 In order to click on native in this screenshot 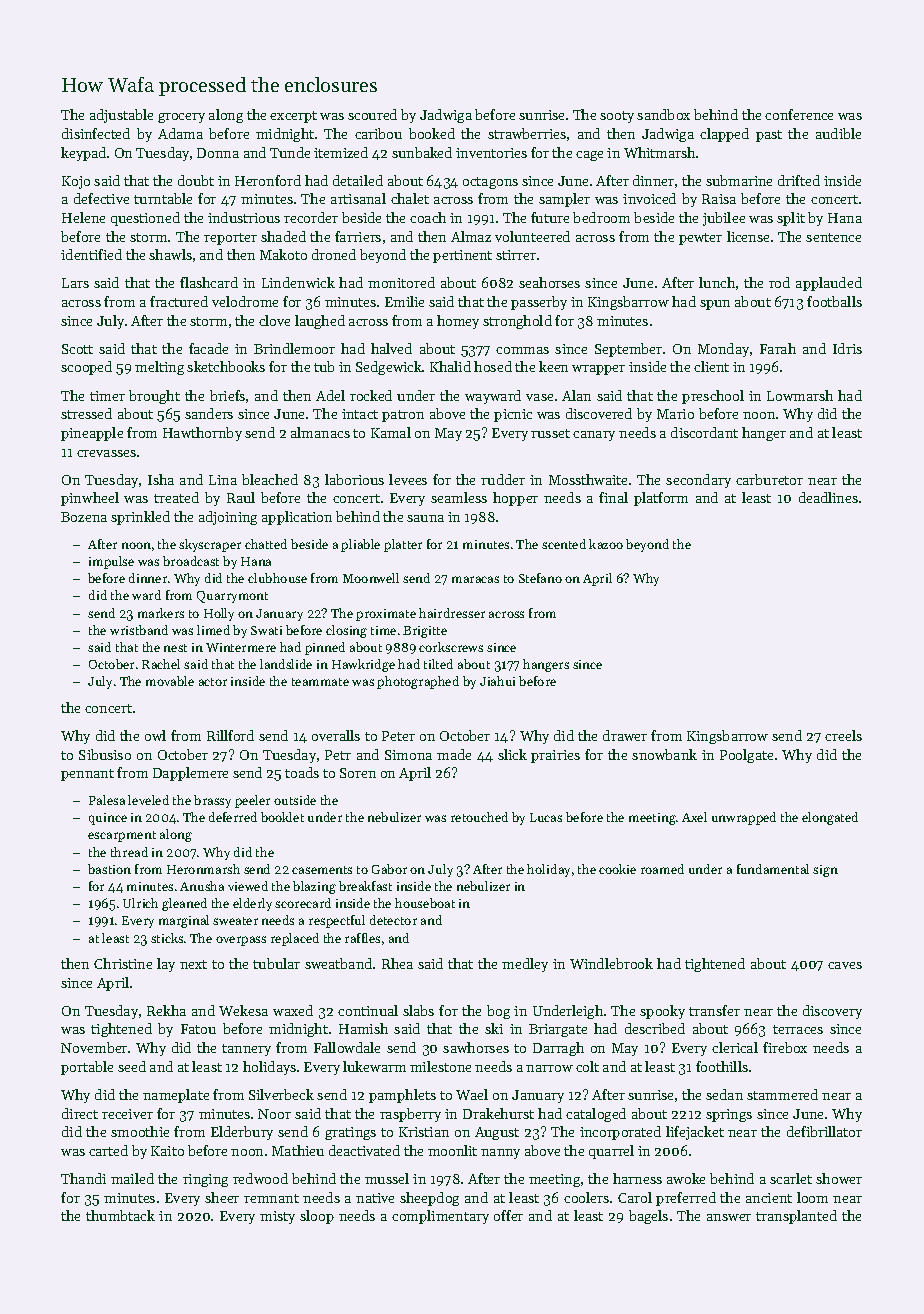, I will do `click(375, 1198)`.
